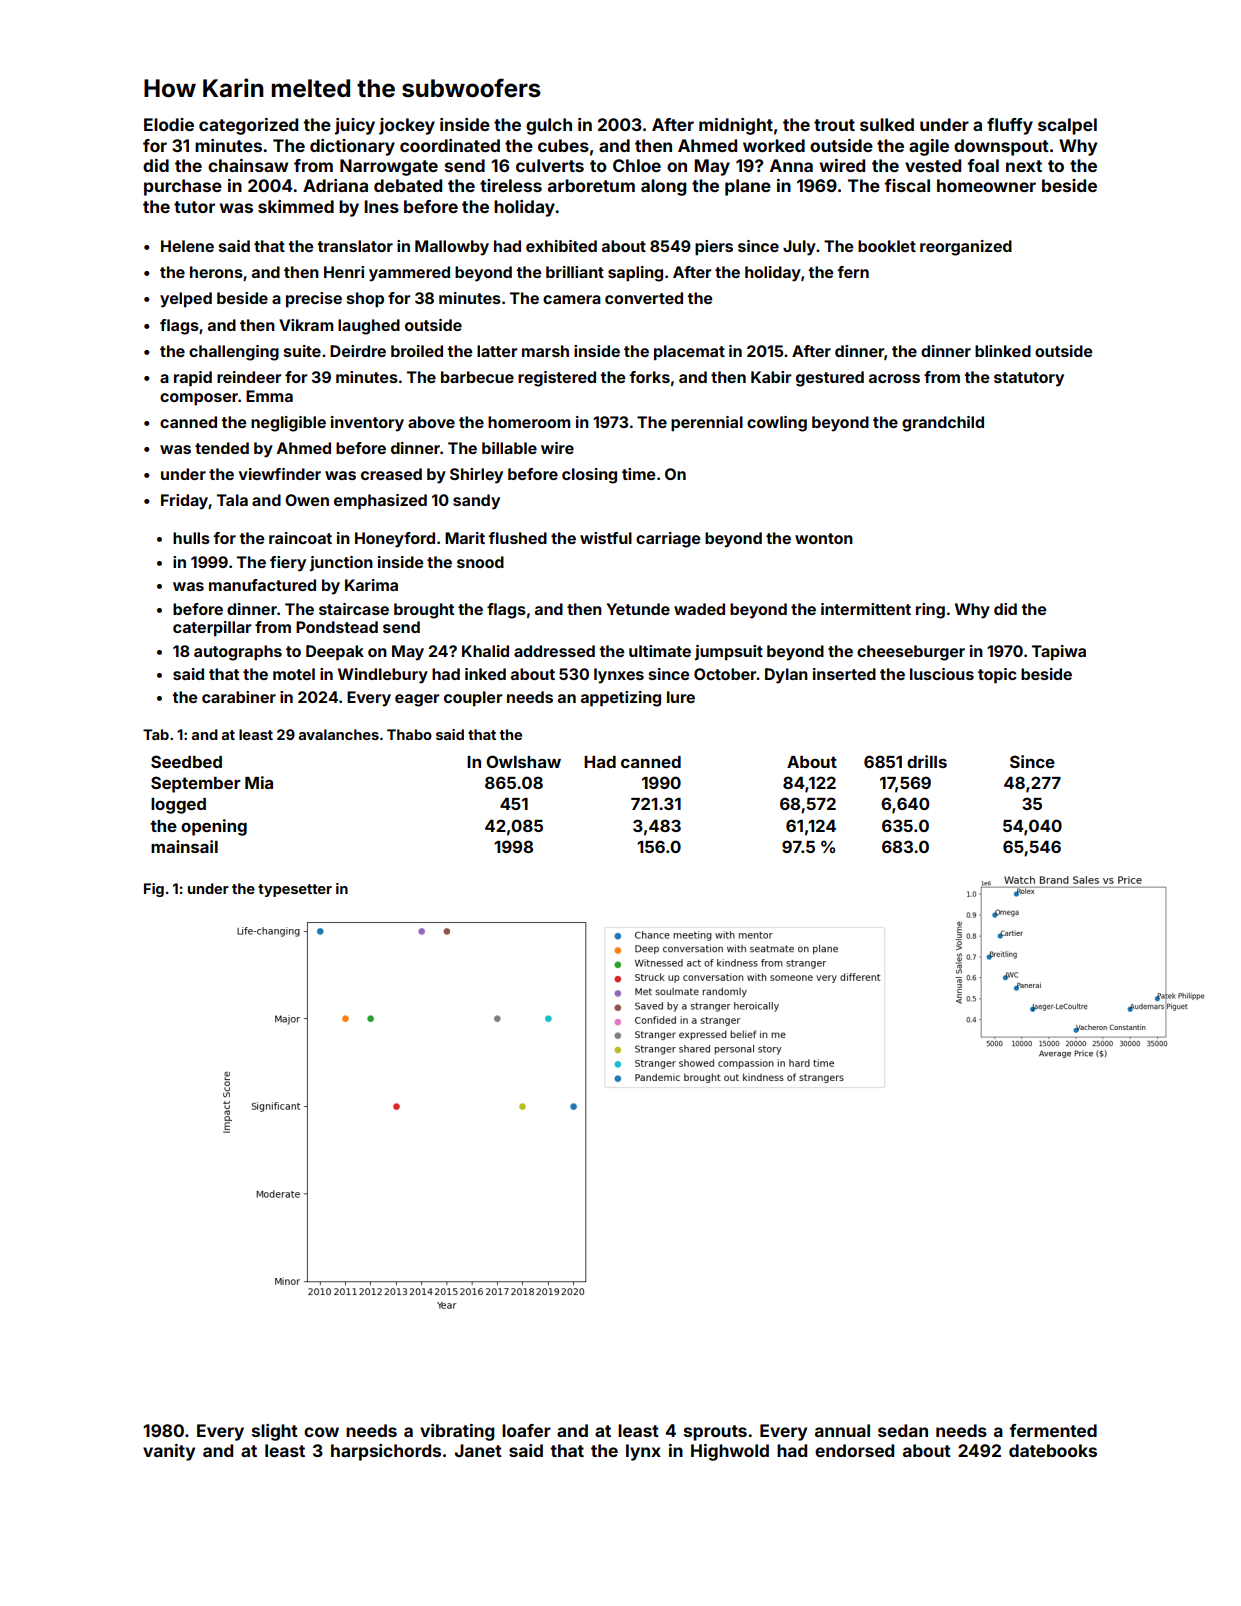  I want to click on coupler, so click(473, 699).
